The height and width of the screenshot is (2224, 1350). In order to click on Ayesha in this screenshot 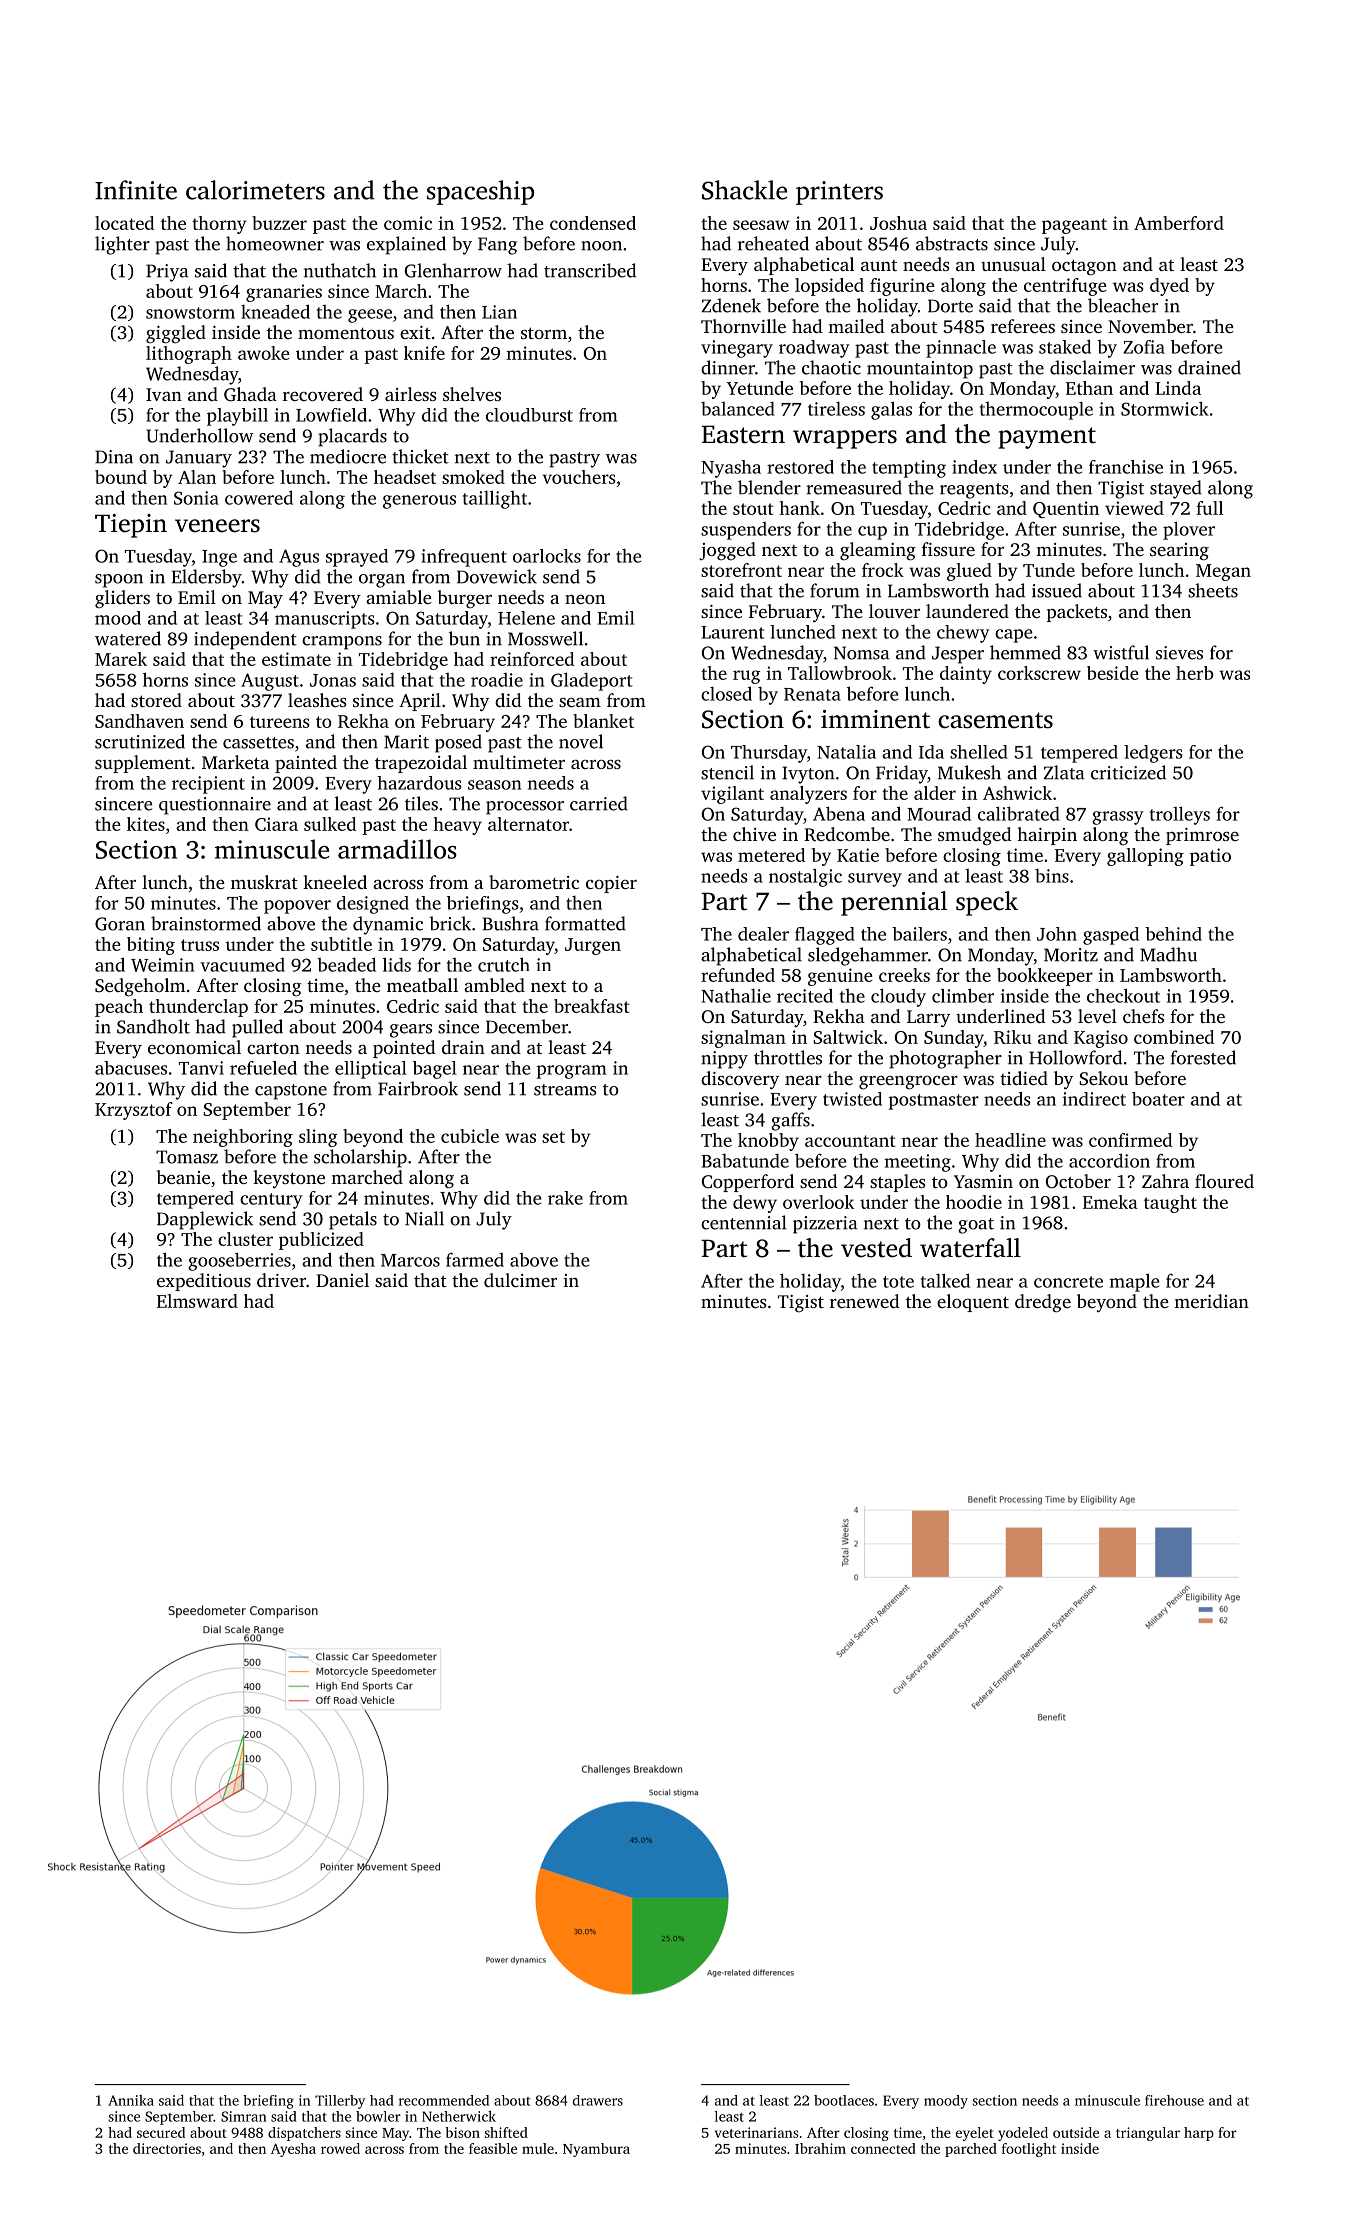, I will do `click(293, 2150)`.
